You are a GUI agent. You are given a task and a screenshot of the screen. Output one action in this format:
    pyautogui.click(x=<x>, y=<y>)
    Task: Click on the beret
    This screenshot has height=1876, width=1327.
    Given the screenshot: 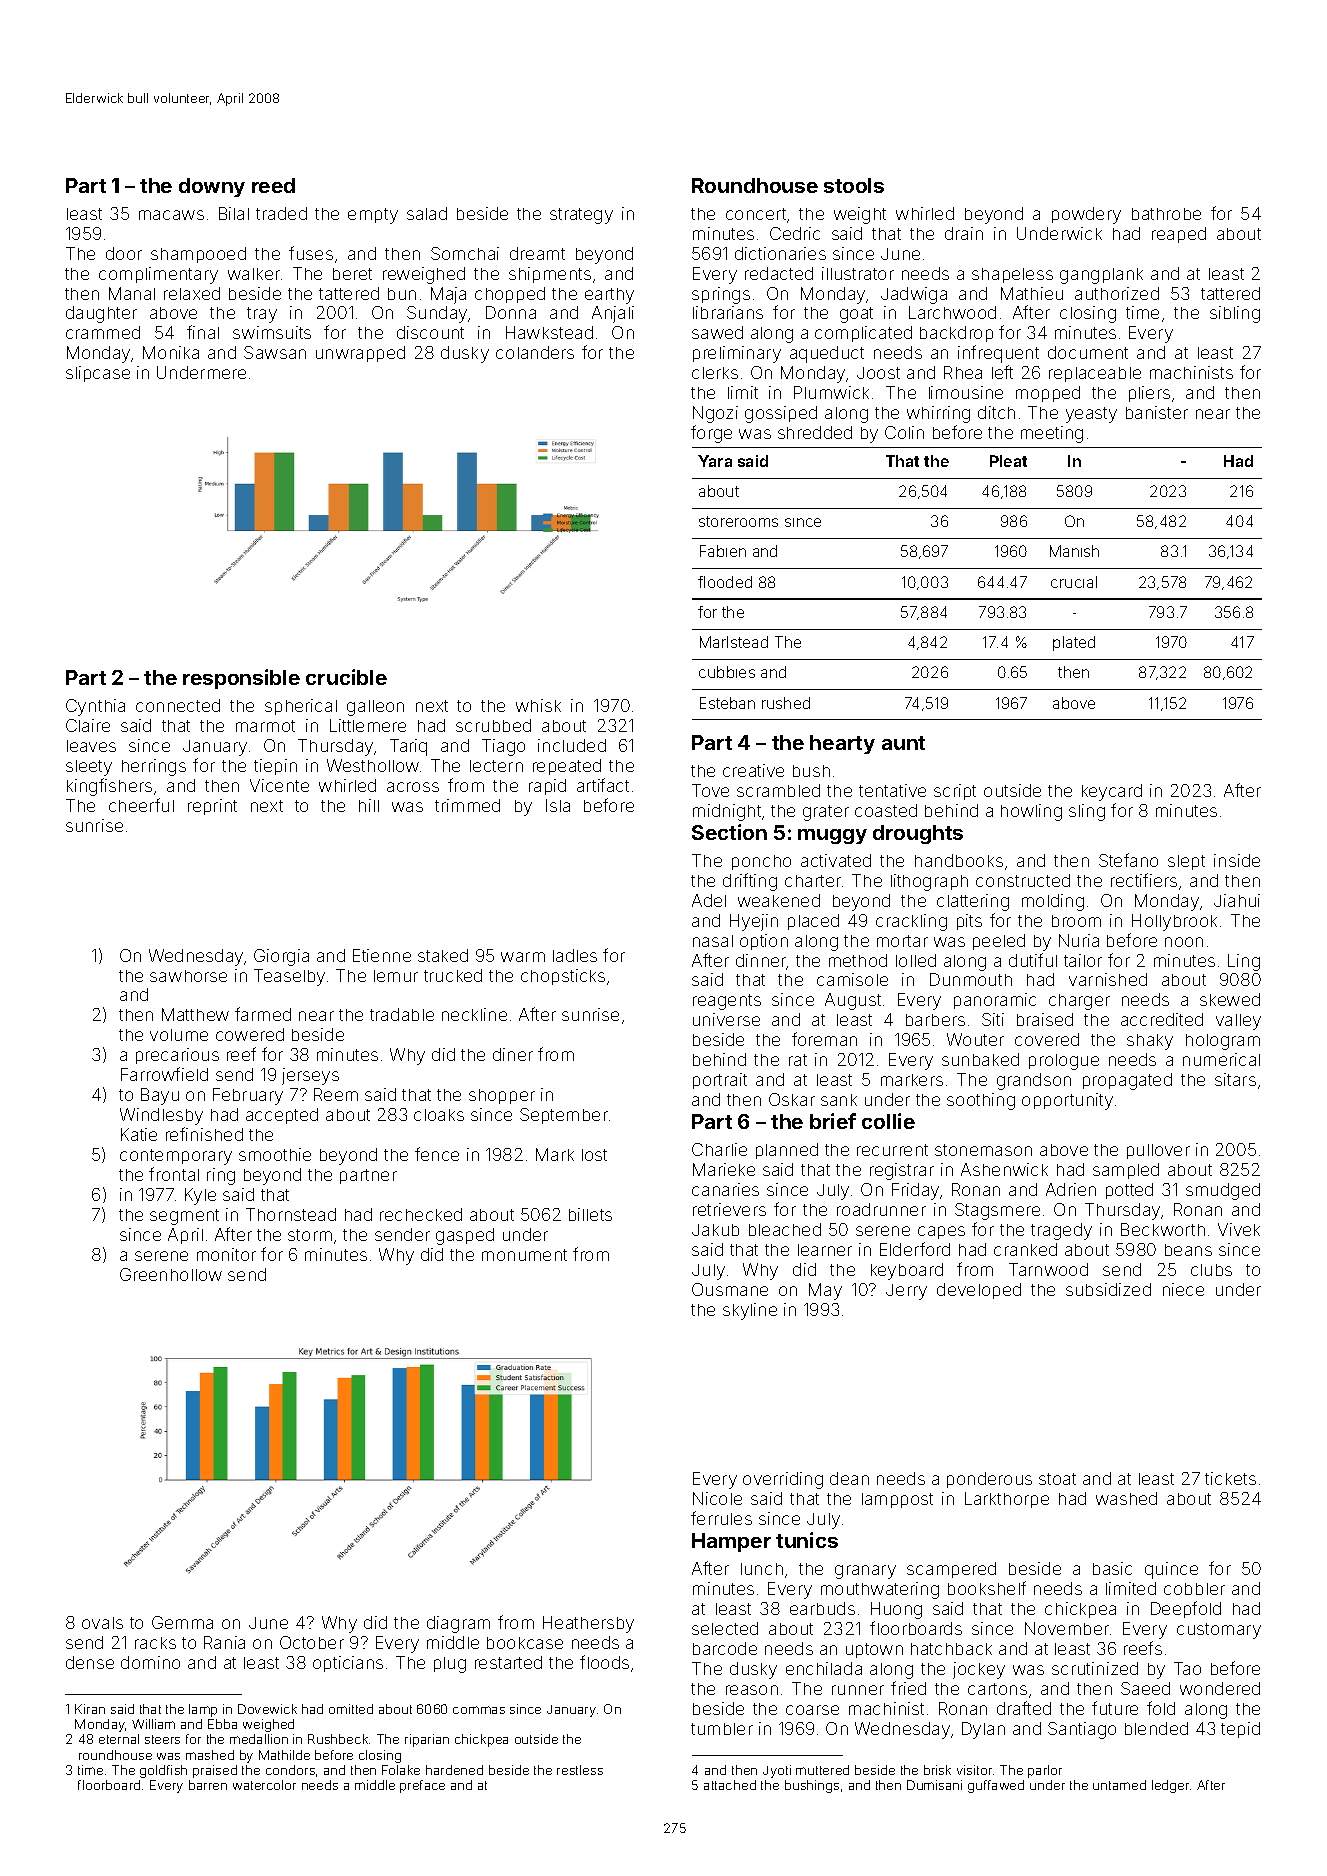 What is the action you would take?
    pyautogui.click(x=352, y=274)
